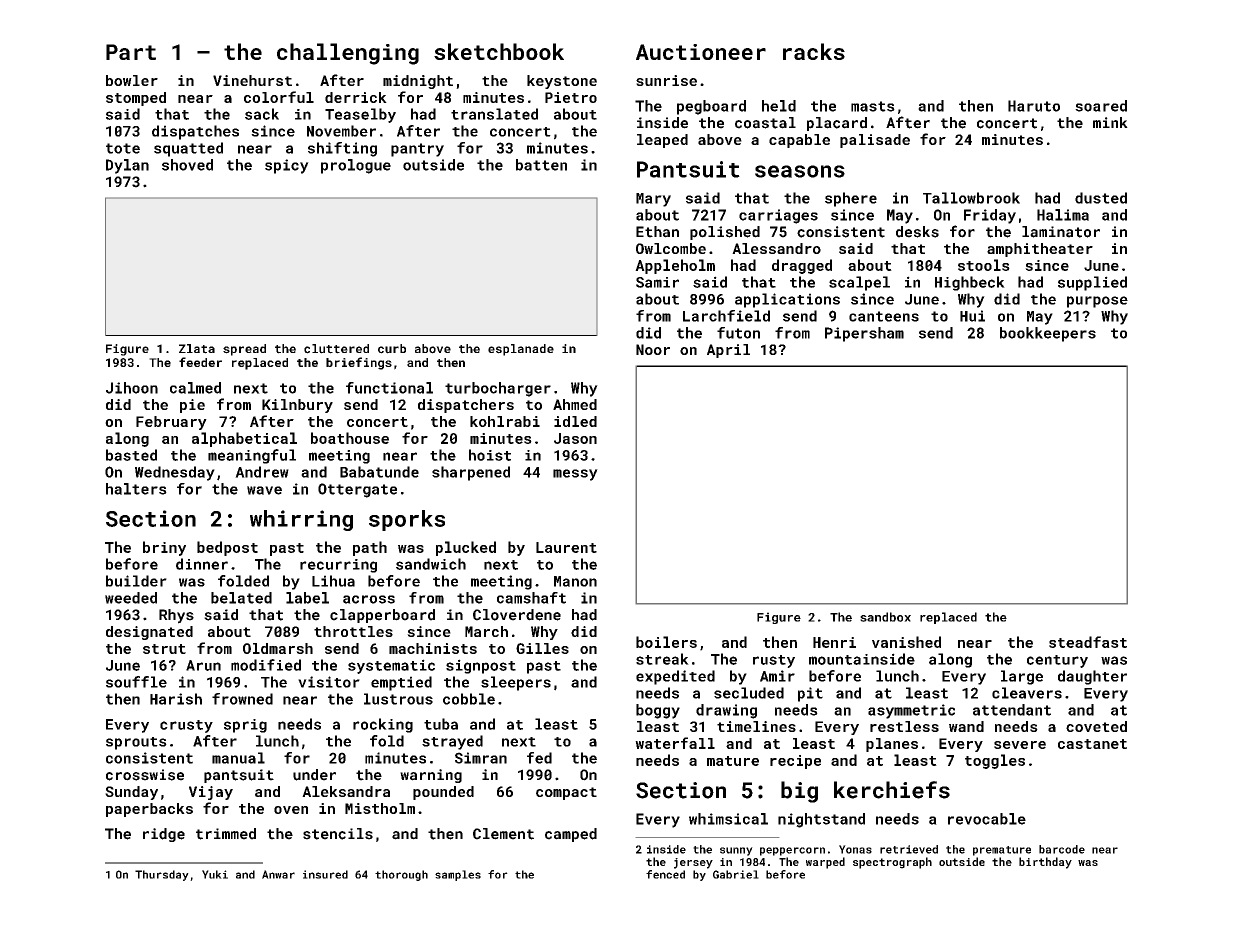 Image resolution: width=1233 pixels, height=952 pixels. I want to click on Pipersham, so click(864, 334).
